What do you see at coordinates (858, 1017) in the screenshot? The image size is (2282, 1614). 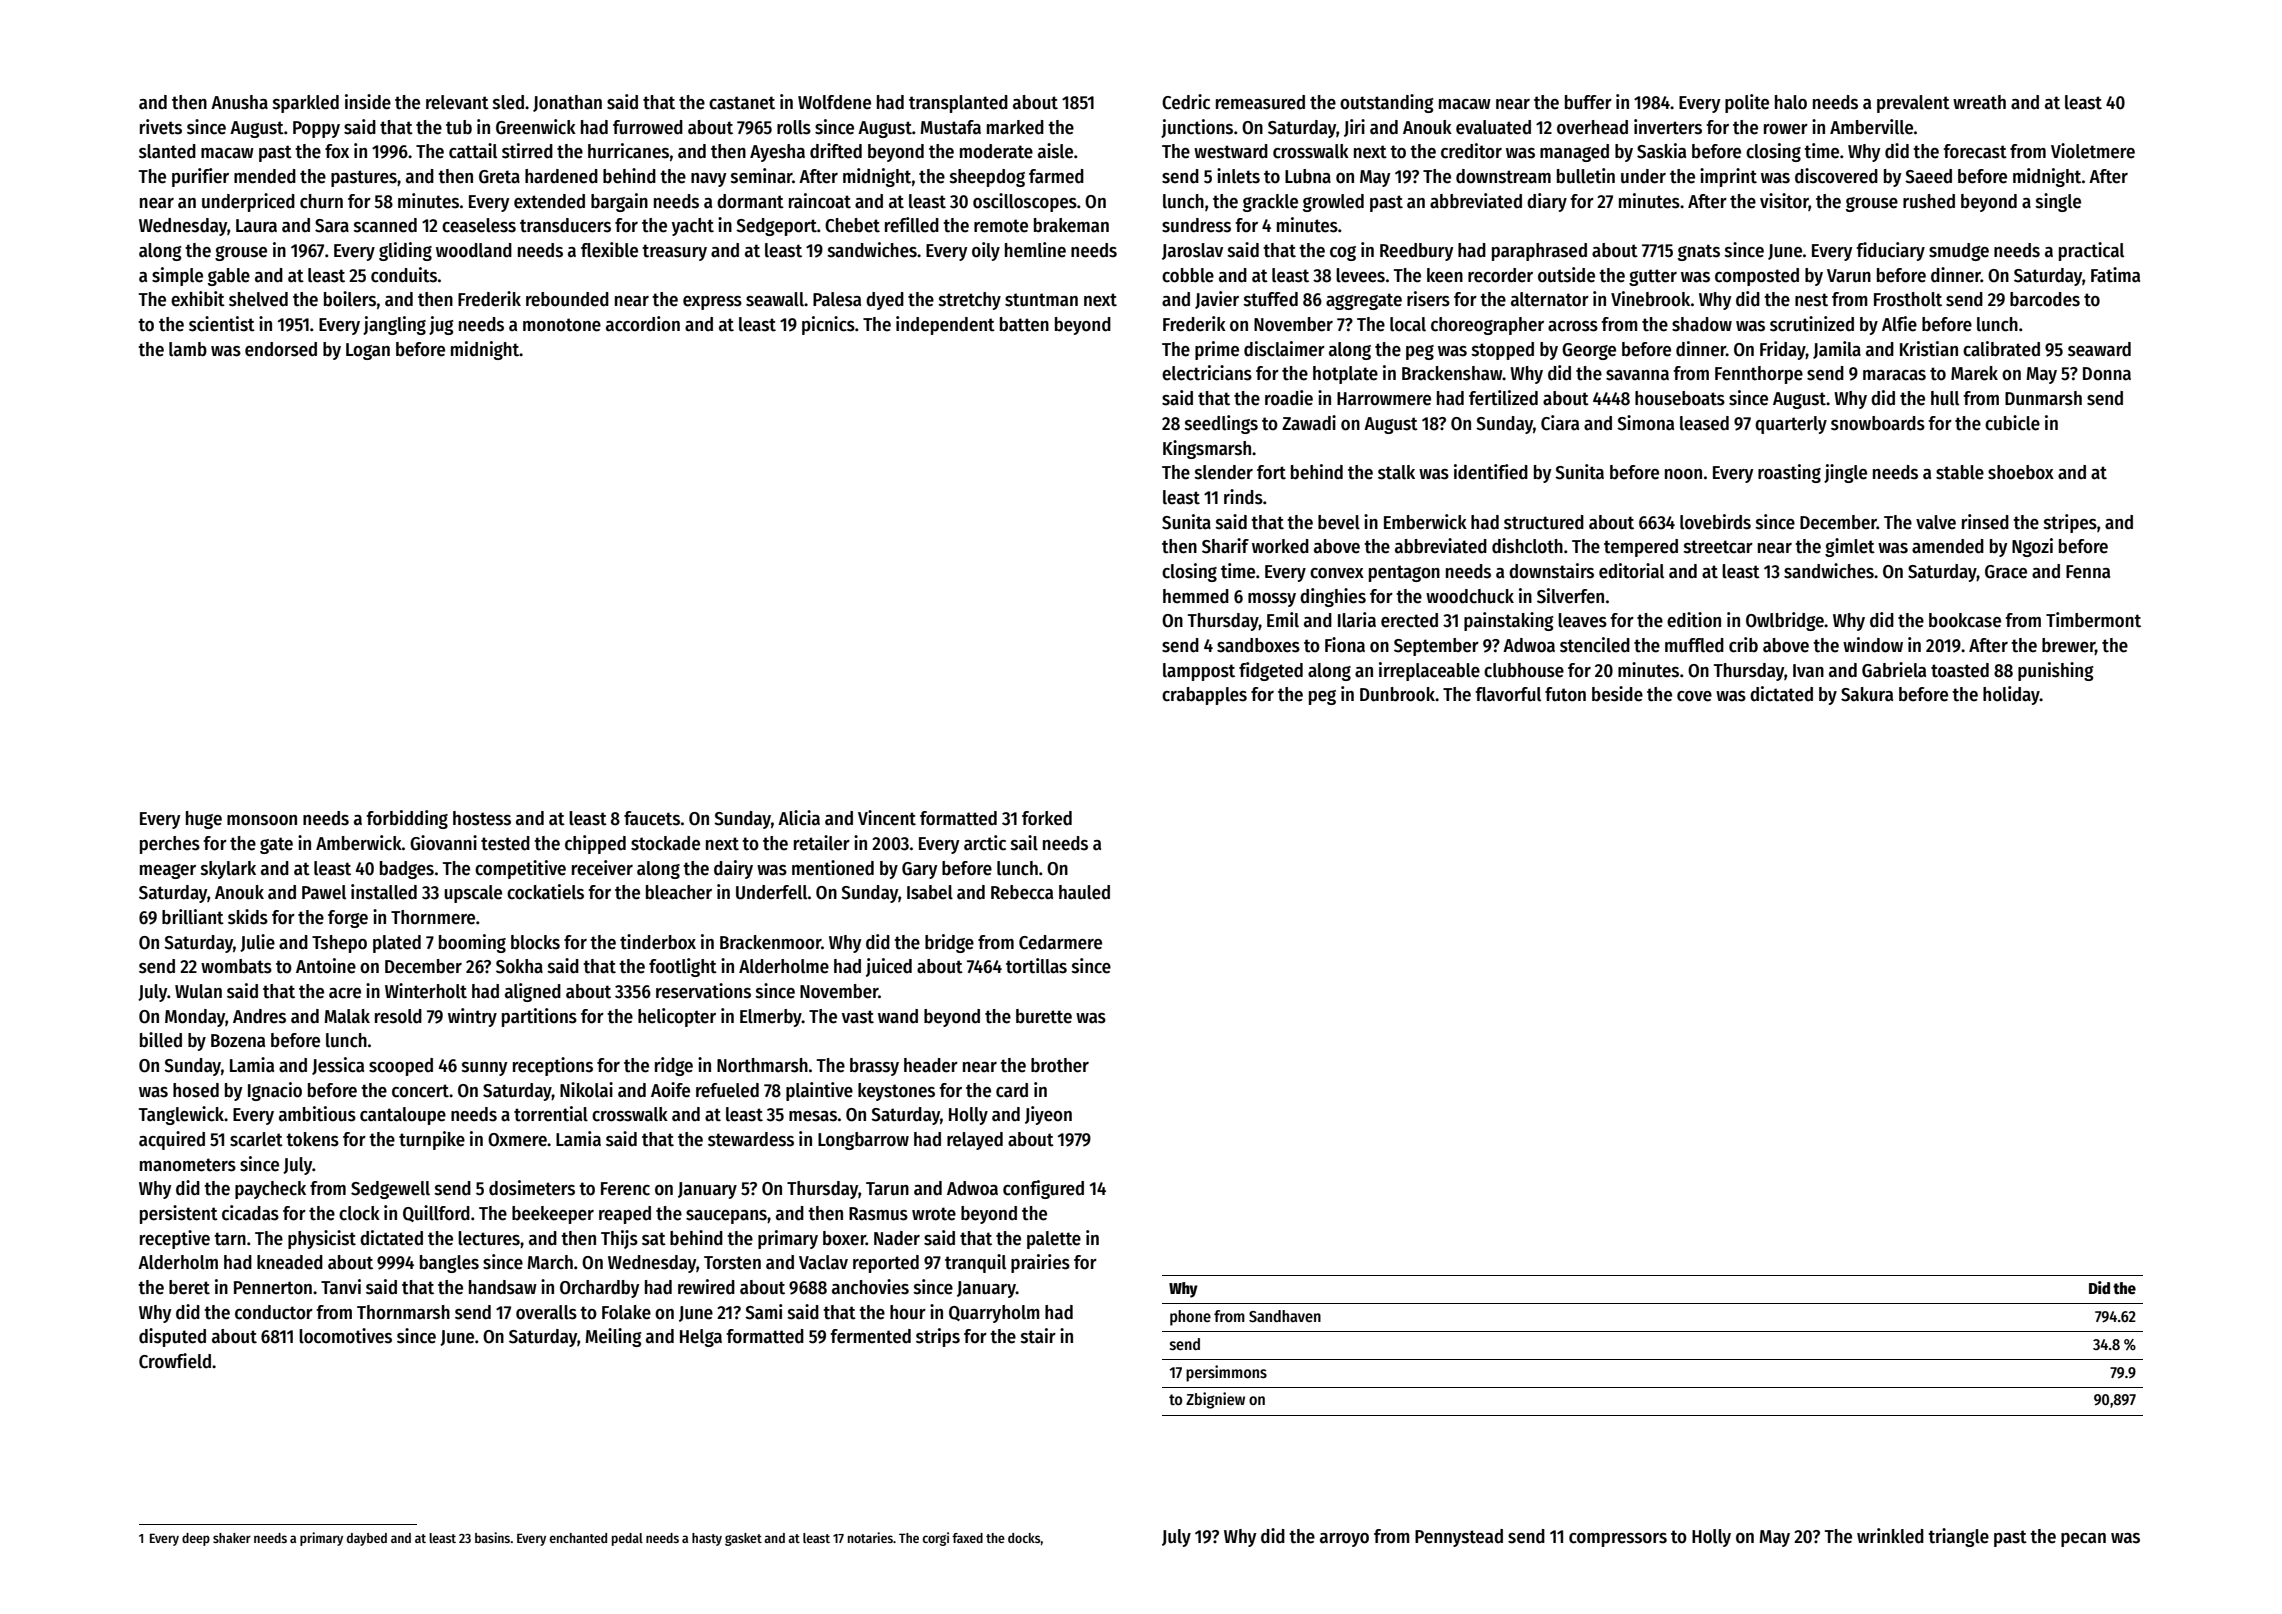 I see `vast` at bounding box center [858, 1017].
